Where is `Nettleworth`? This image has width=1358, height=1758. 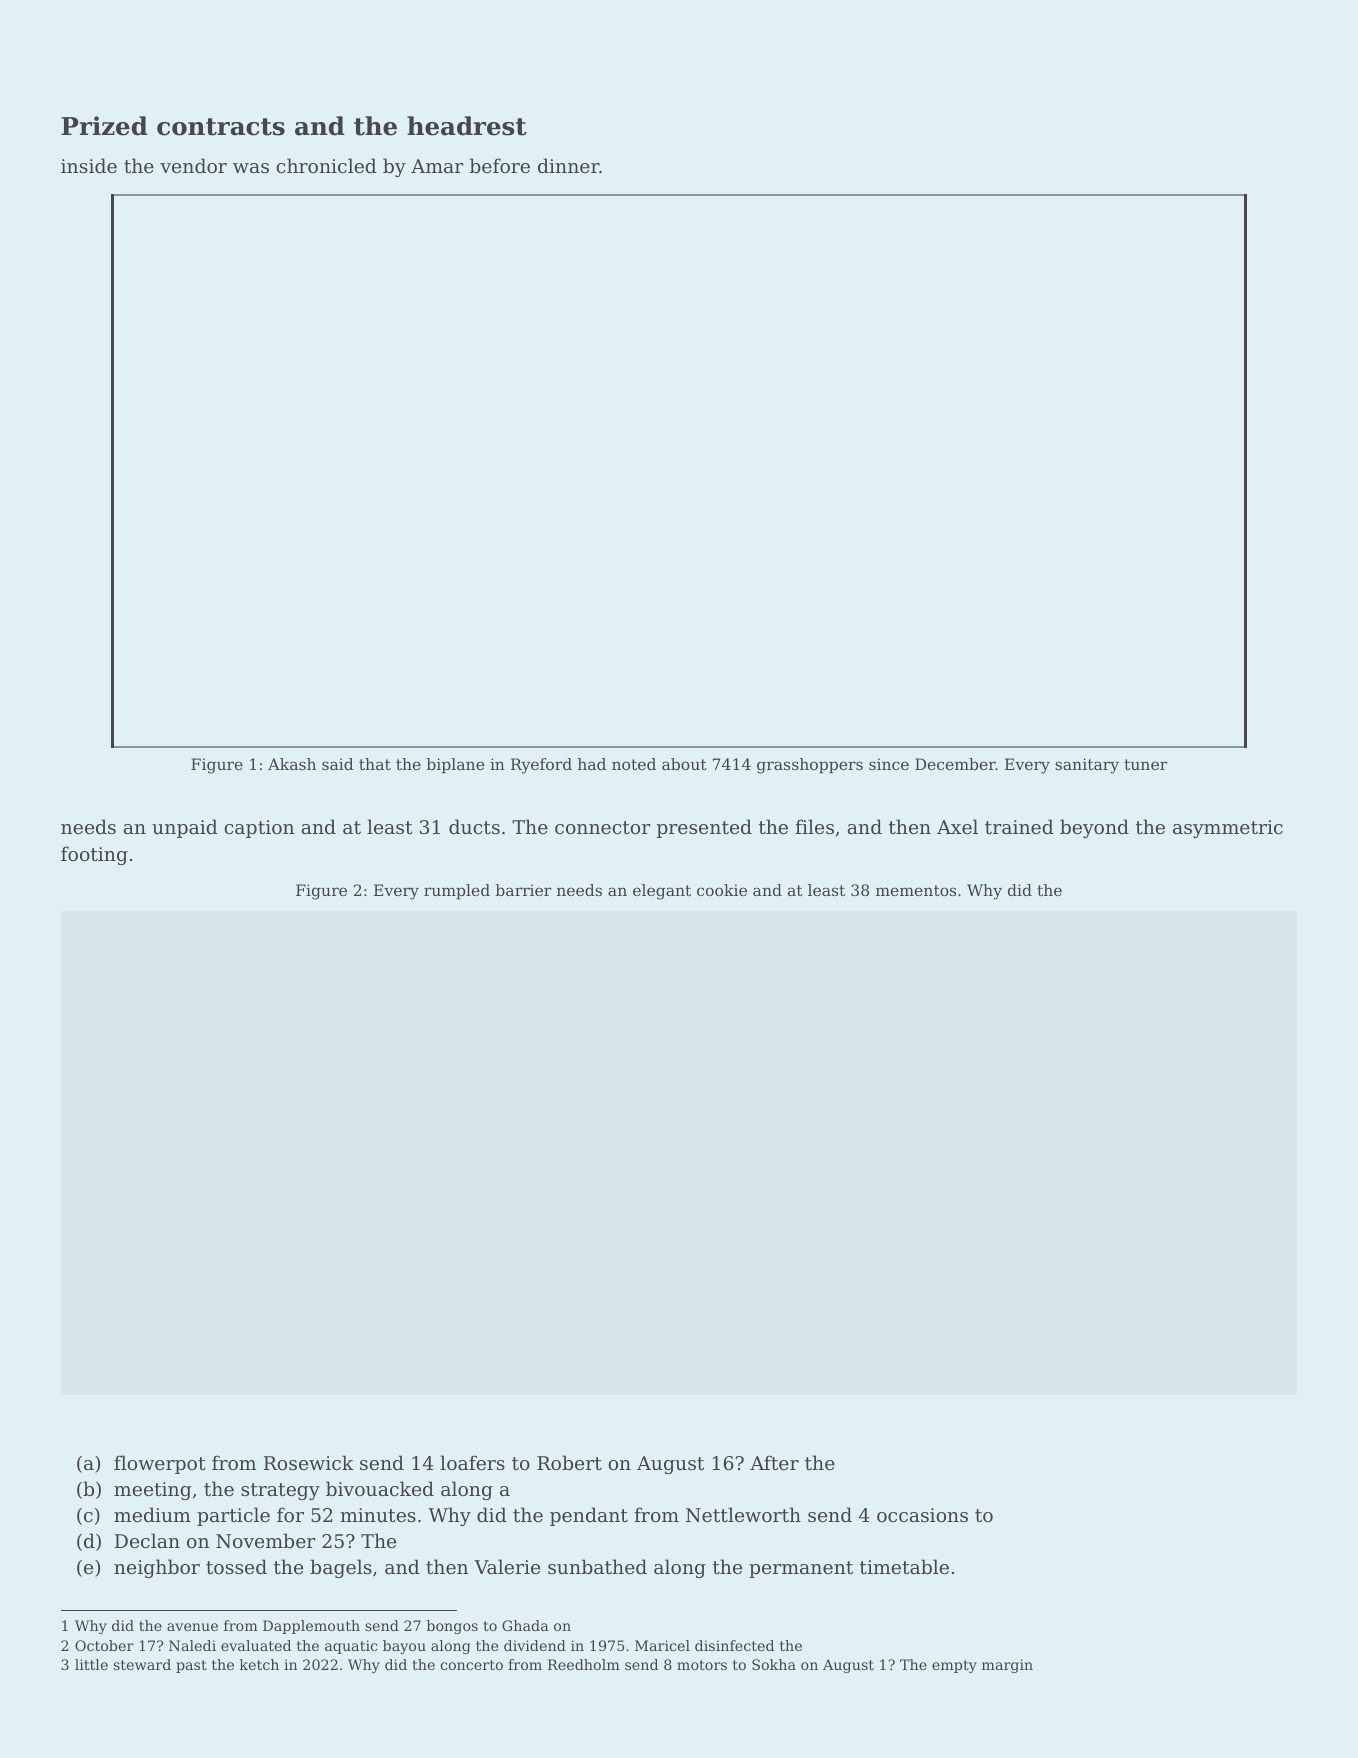
Nettleworth is located at coordinates (743, 1514).
